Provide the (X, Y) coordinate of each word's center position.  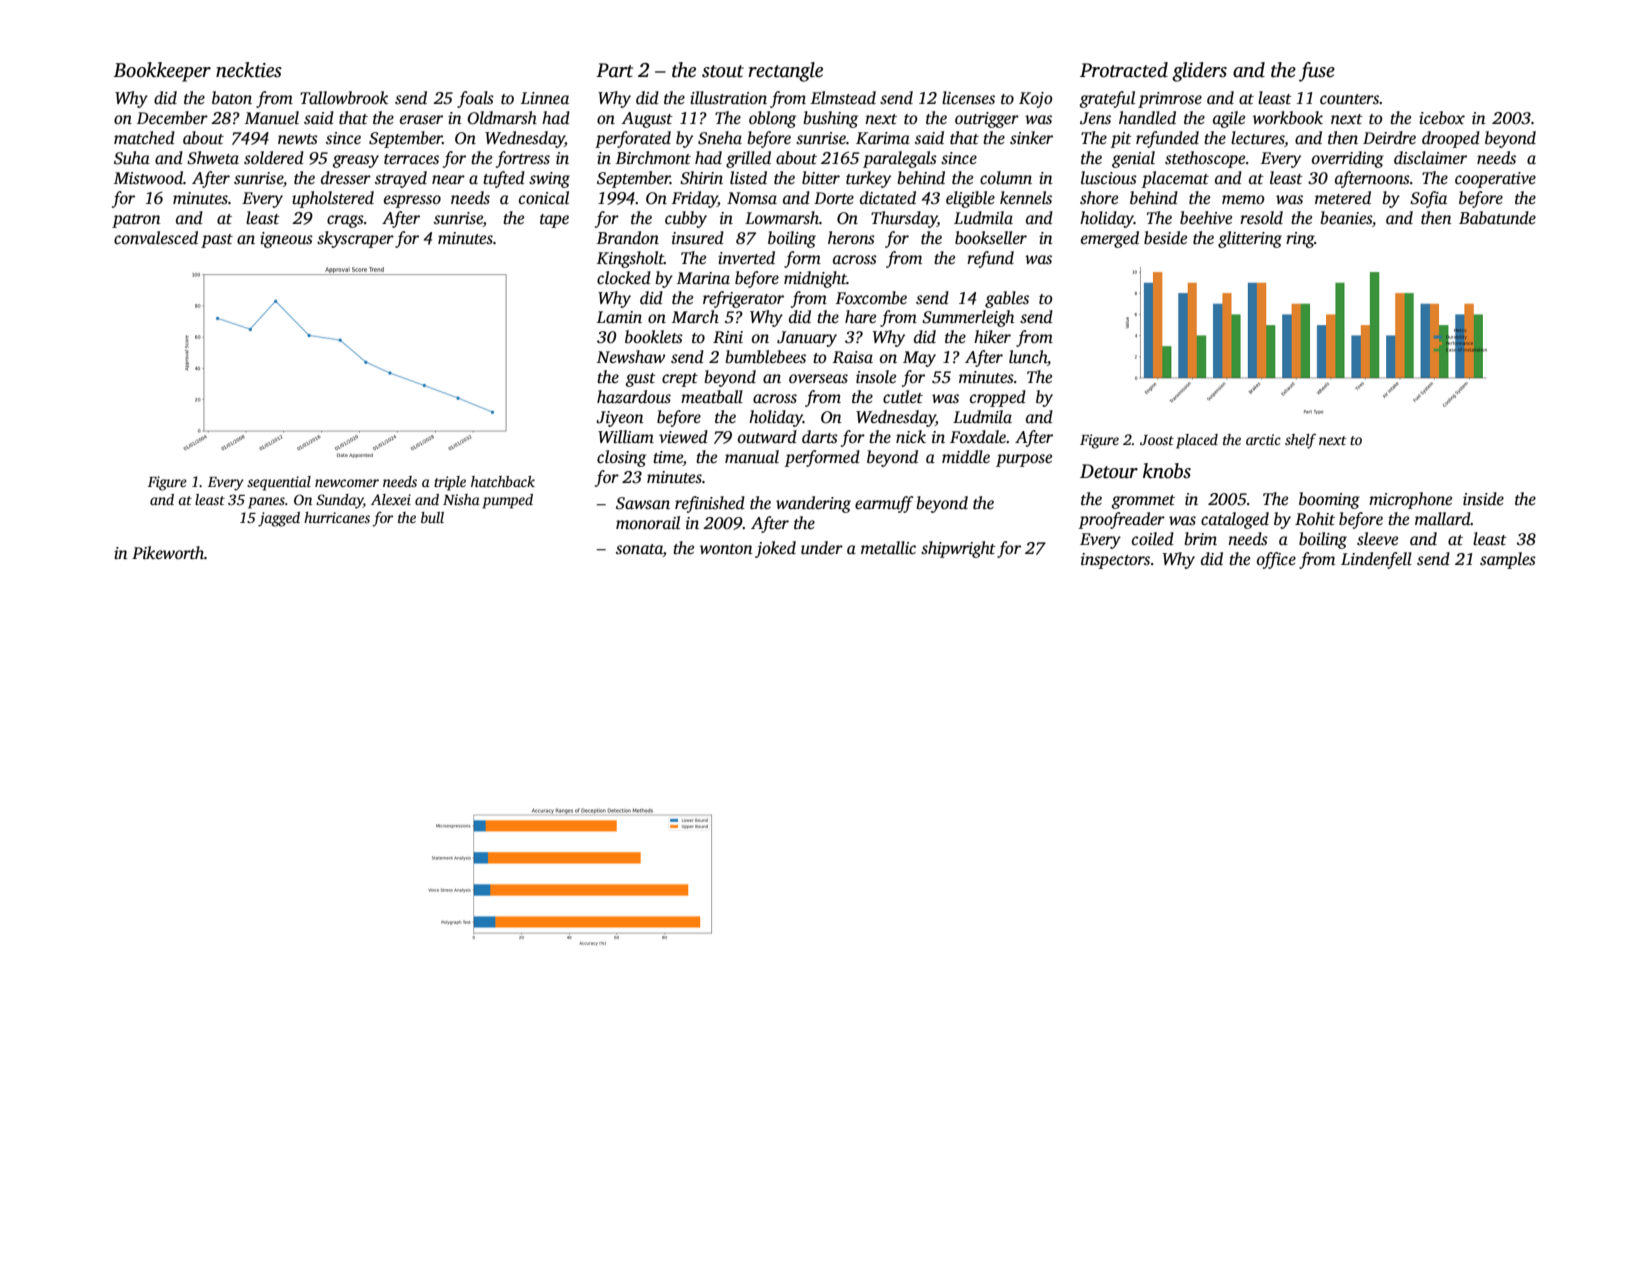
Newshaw (631, 356)
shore (1099, 198)
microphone (1410, 500)
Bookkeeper (162, 72)
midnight (815, 279)
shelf (1300, 441)
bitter (821, 178)
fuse (1317, 72)
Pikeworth (168, 552)
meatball (712, 397)
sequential (279, 483)
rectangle (785, 72)
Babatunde (1497, 218)
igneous (286, 240)
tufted (504, 179)
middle (966, 456)
